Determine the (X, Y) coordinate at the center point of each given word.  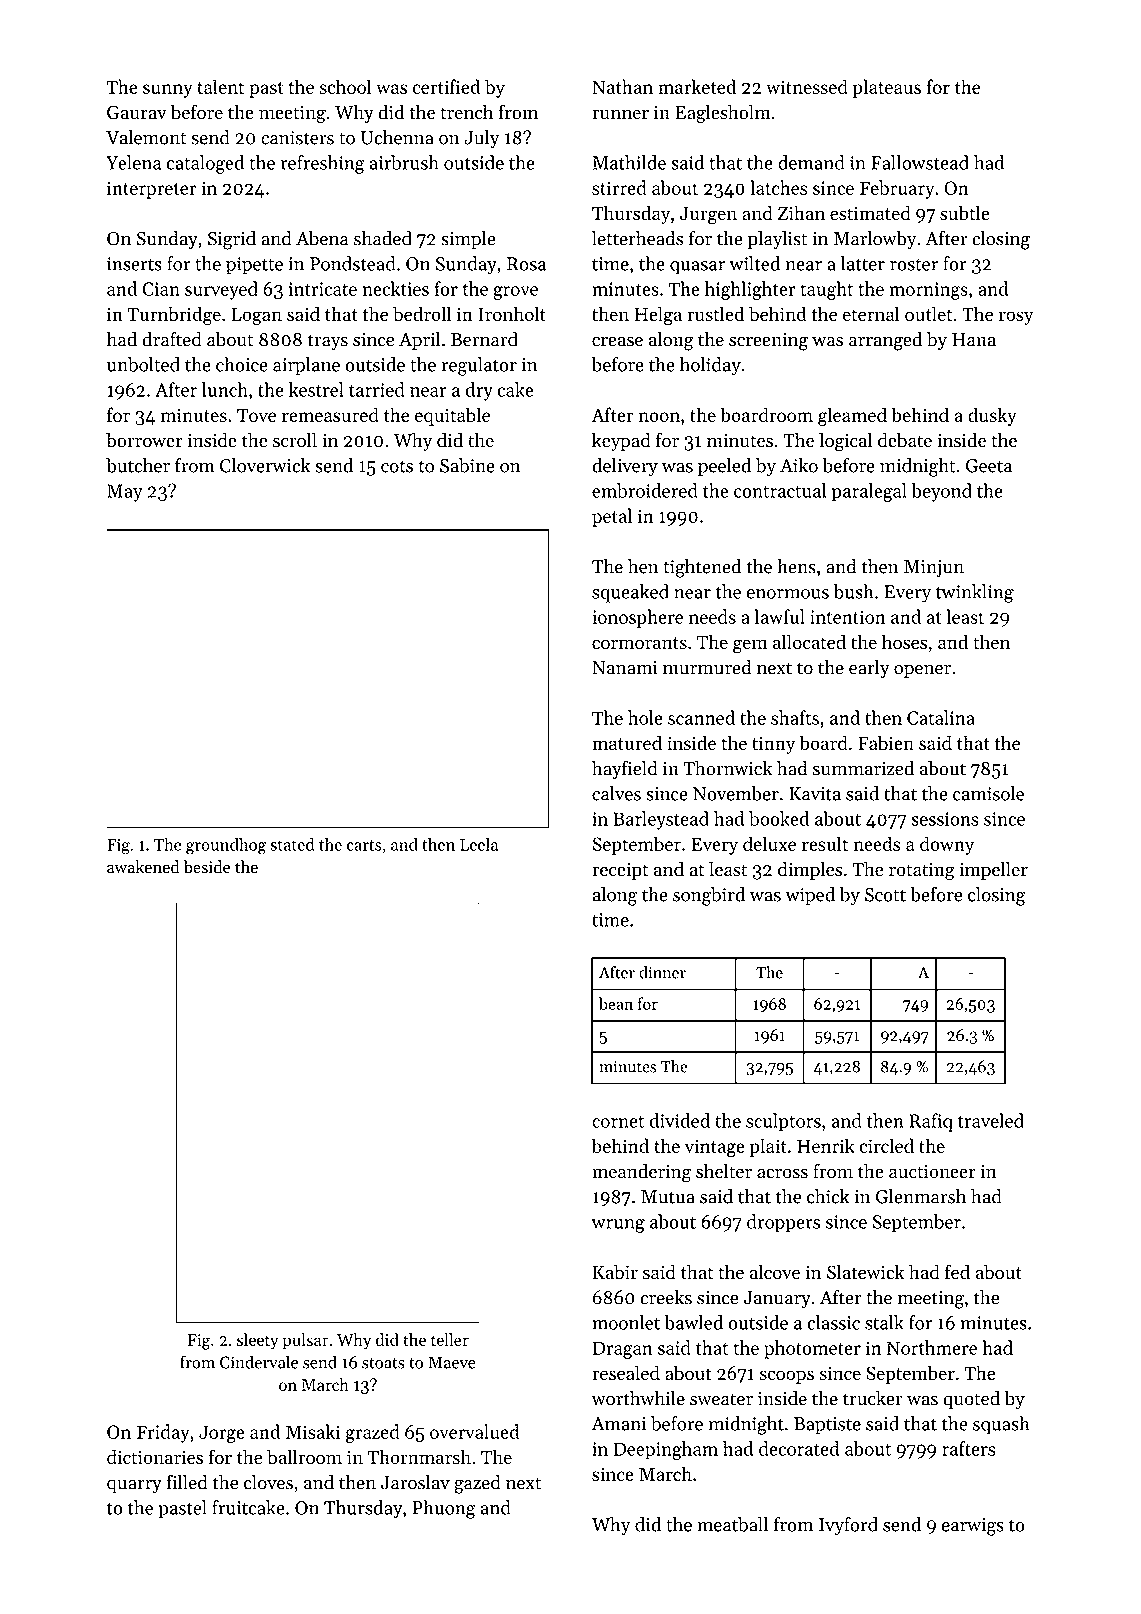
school (345, 86)
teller (450, 1339)
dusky (992, 416)
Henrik (826, 1145)
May (125, 493)
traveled (991, 1120)
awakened (143, 867)
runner (620, 114)
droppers (783, 1223)
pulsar (305, 1341)
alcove (775, 1272)
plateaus (887, 88)
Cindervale (259, 1362)
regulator (479, 366)
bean (616, 1003)
